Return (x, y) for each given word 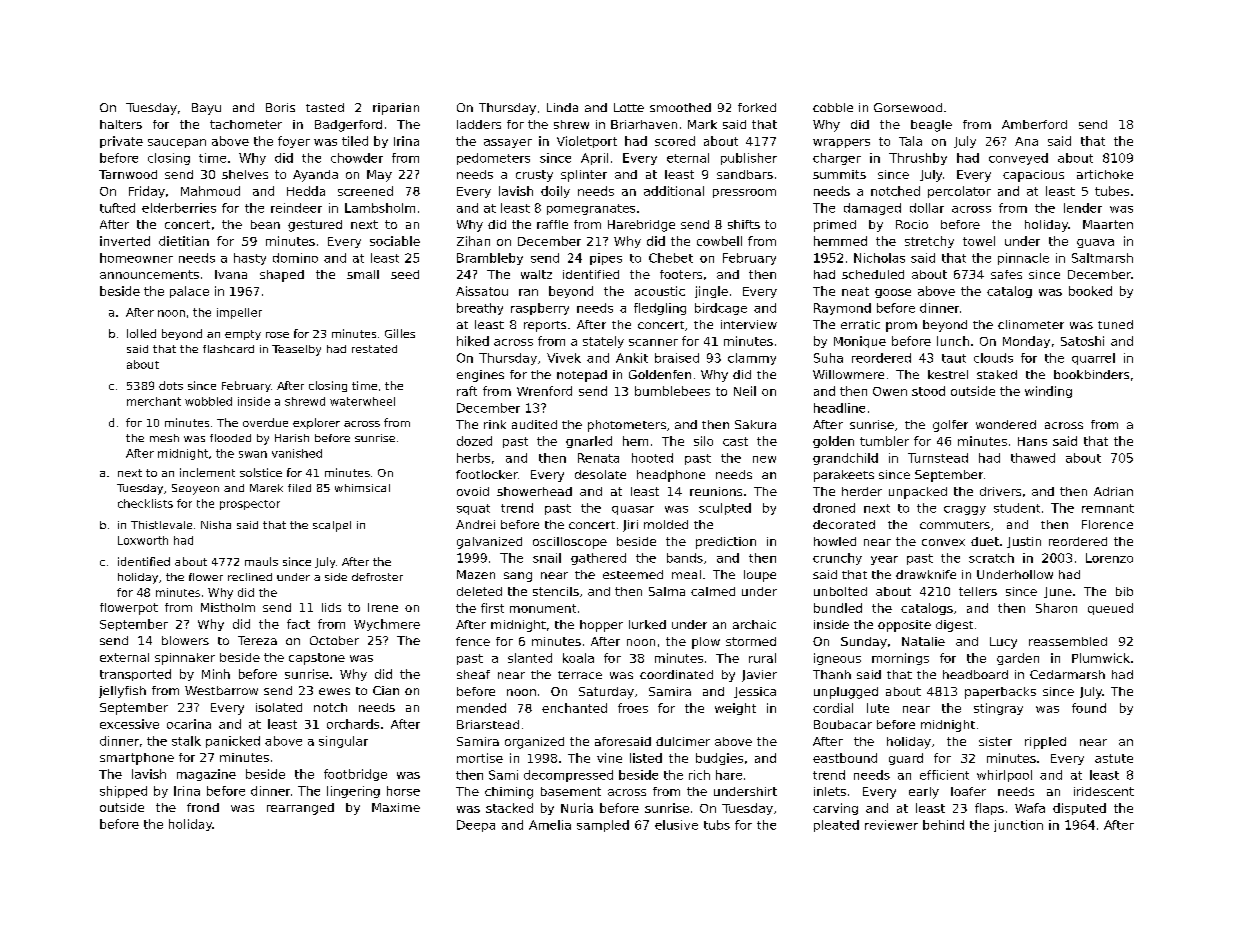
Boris (280, 107)
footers (681, 274)
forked (757, 107)
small (363, 274)
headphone (671, 476)
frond (203, 807)
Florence (1107, 524)
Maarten (1108, 224)
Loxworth (143, 540)
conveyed (1018, 159)
